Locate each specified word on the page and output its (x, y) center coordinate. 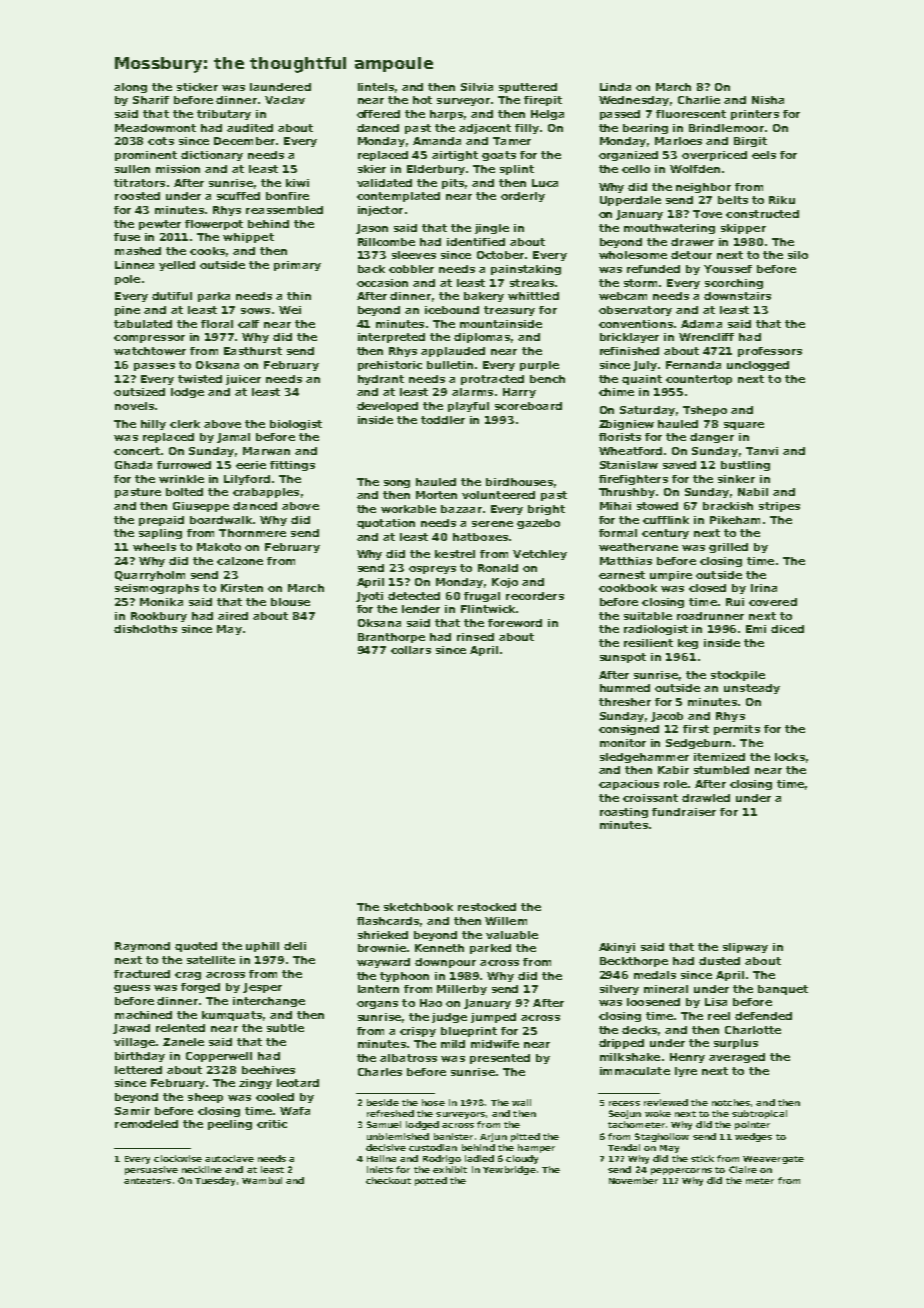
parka (214, 297)
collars (411, 650)
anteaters (147, 1181)
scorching (734, 284)
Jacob (667, 717)
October (500, 255)
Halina (381, 1158)
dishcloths (145, 629)
